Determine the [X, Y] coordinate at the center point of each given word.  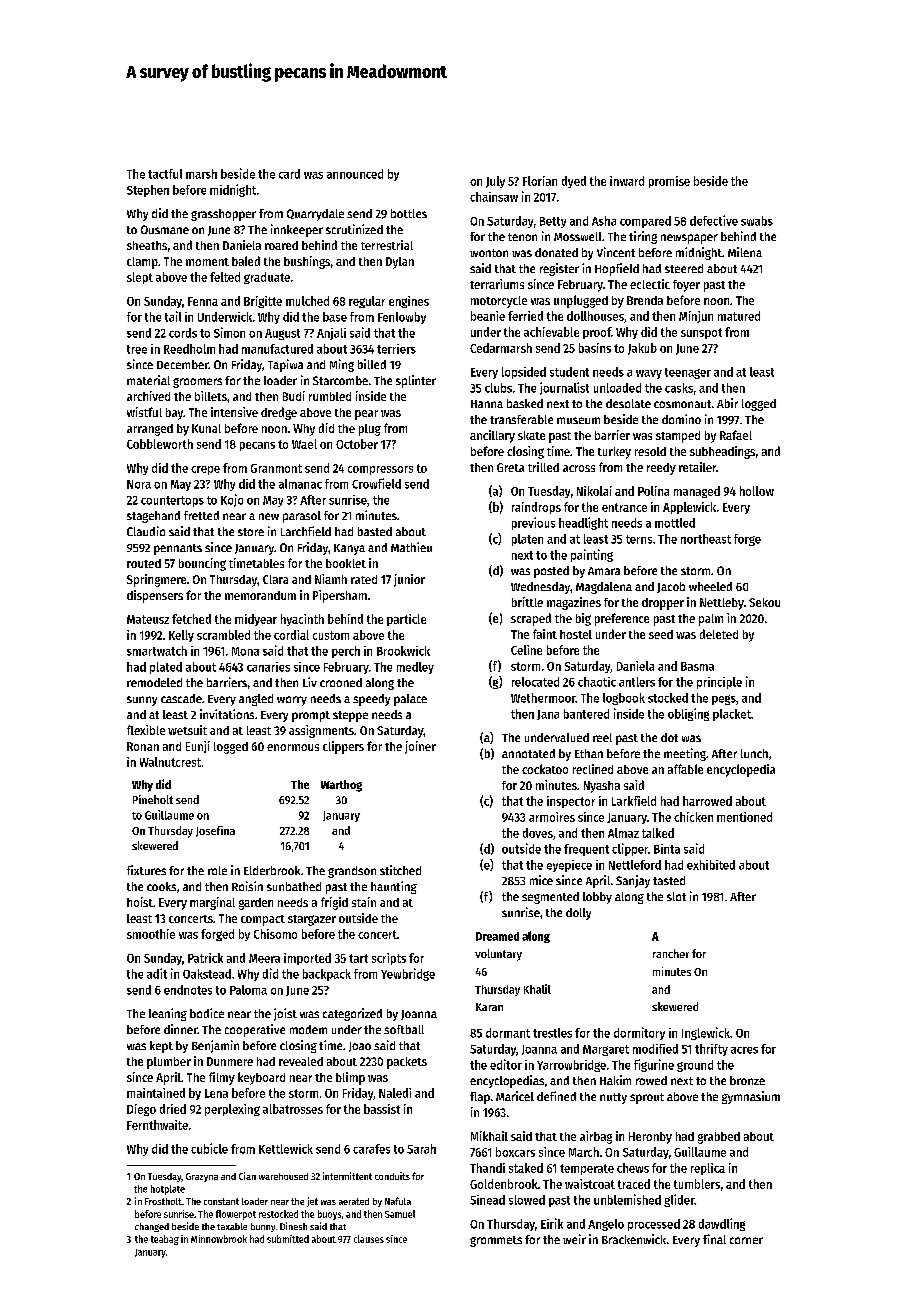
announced [355, 174]
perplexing [232, 1110]
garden [256, 904]
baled [246, 261]
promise [669, 182]
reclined [593, 769]
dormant [508, 1033]
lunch [754, 753]
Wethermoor [543, 698]
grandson [352, 872]
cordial [291, 635]
